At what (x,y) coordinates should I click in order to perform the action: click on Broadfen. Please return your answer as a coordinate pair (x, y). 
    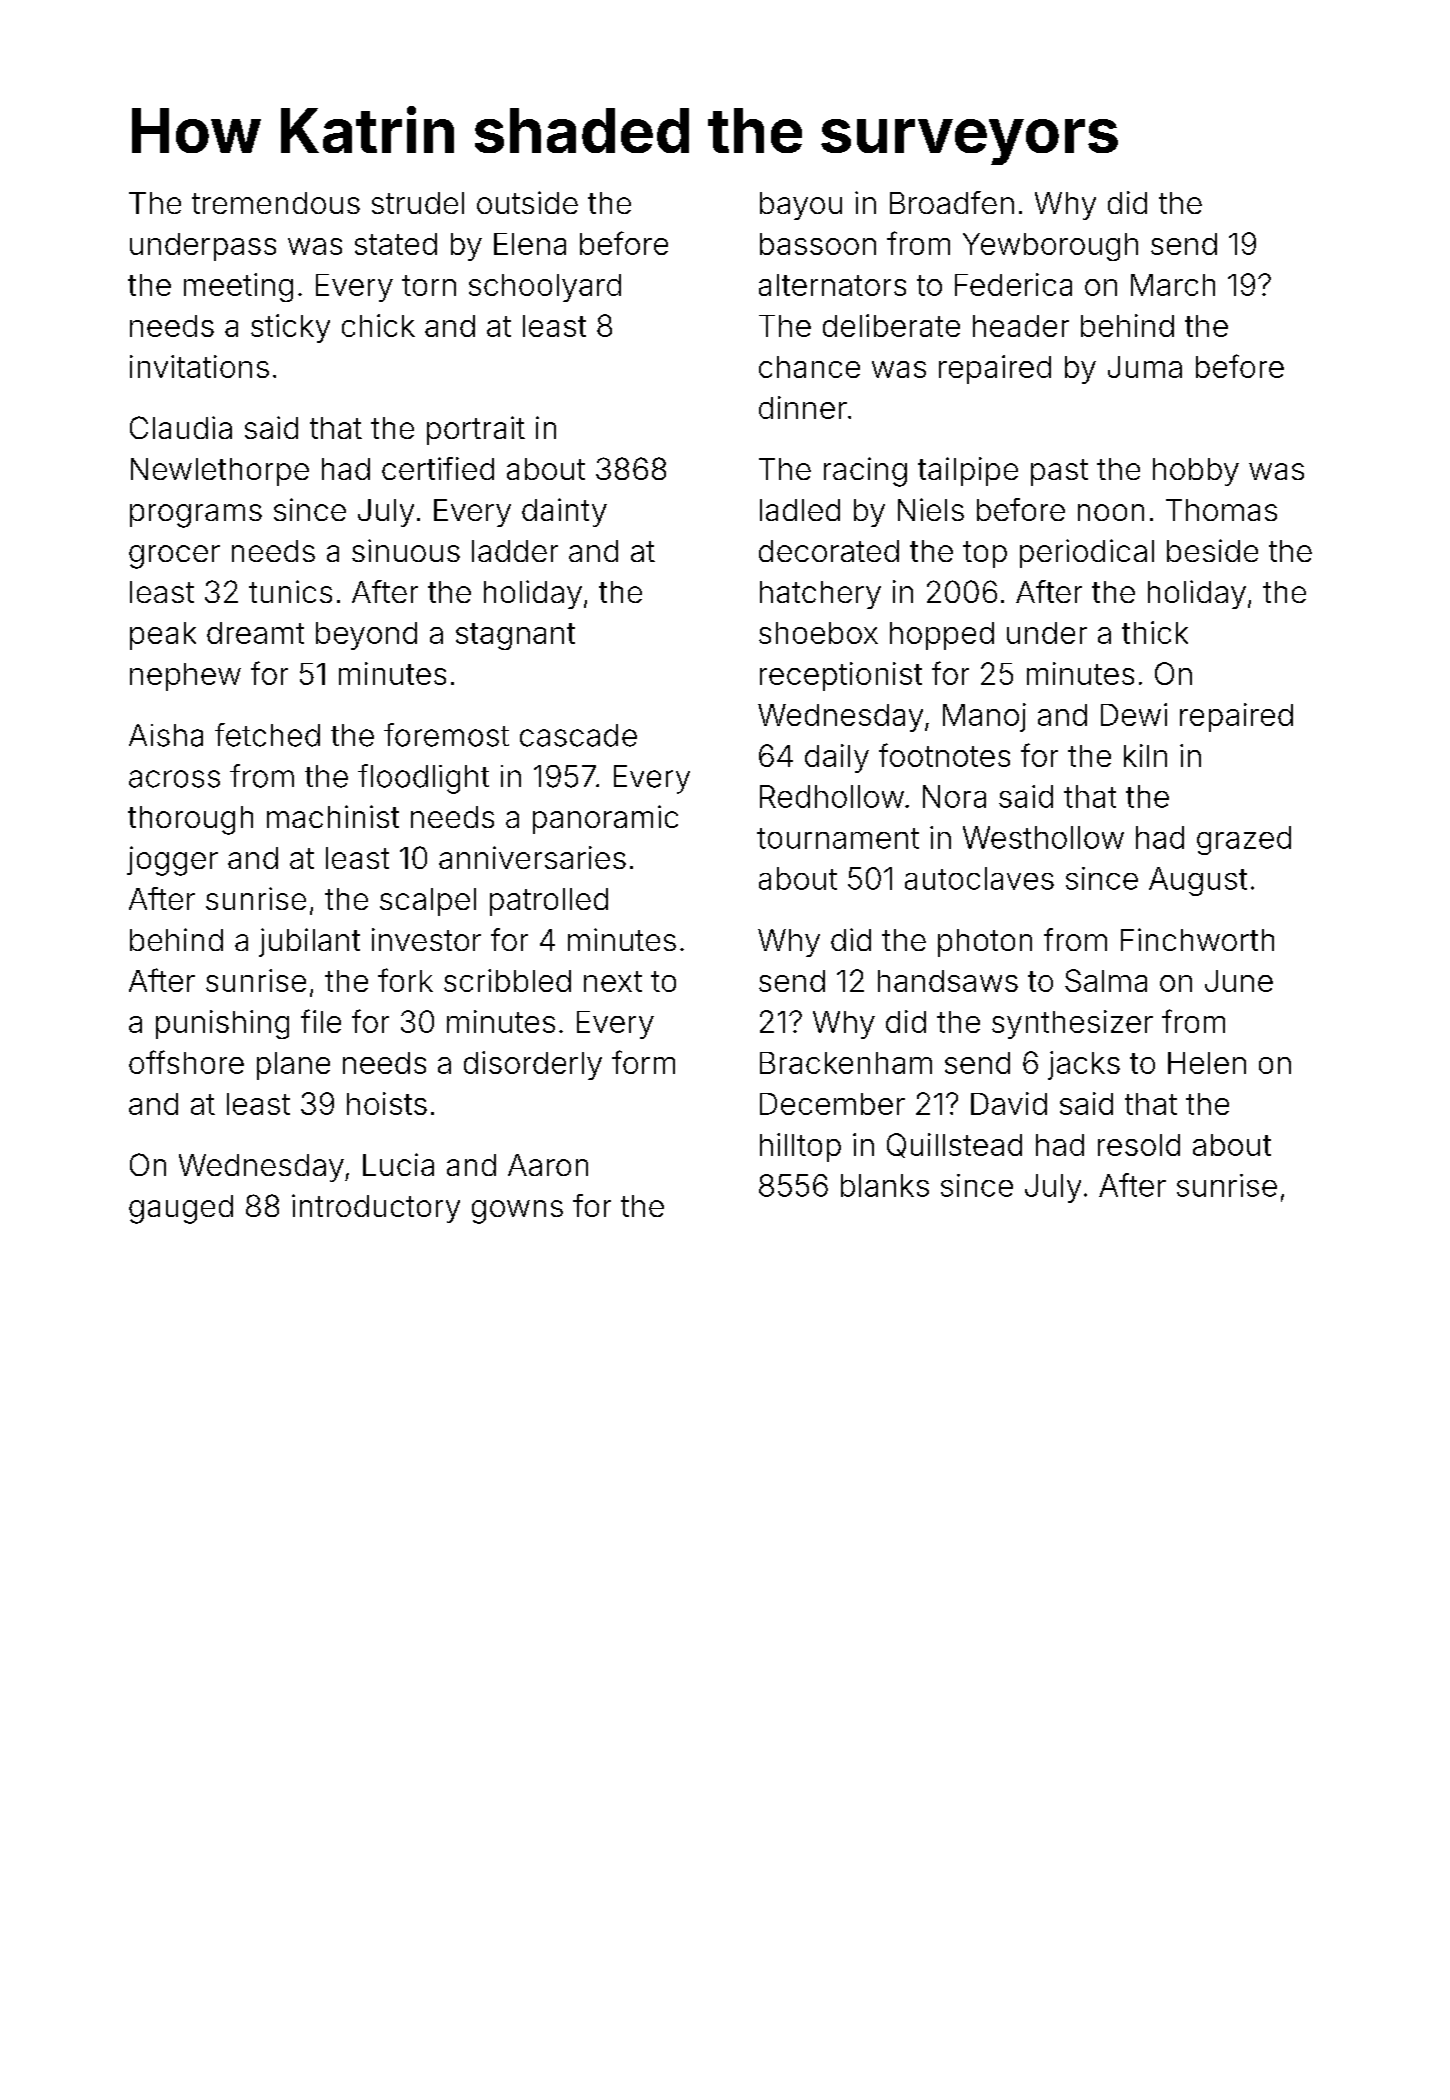
    Looking at the image, I should click on (952, 202).
